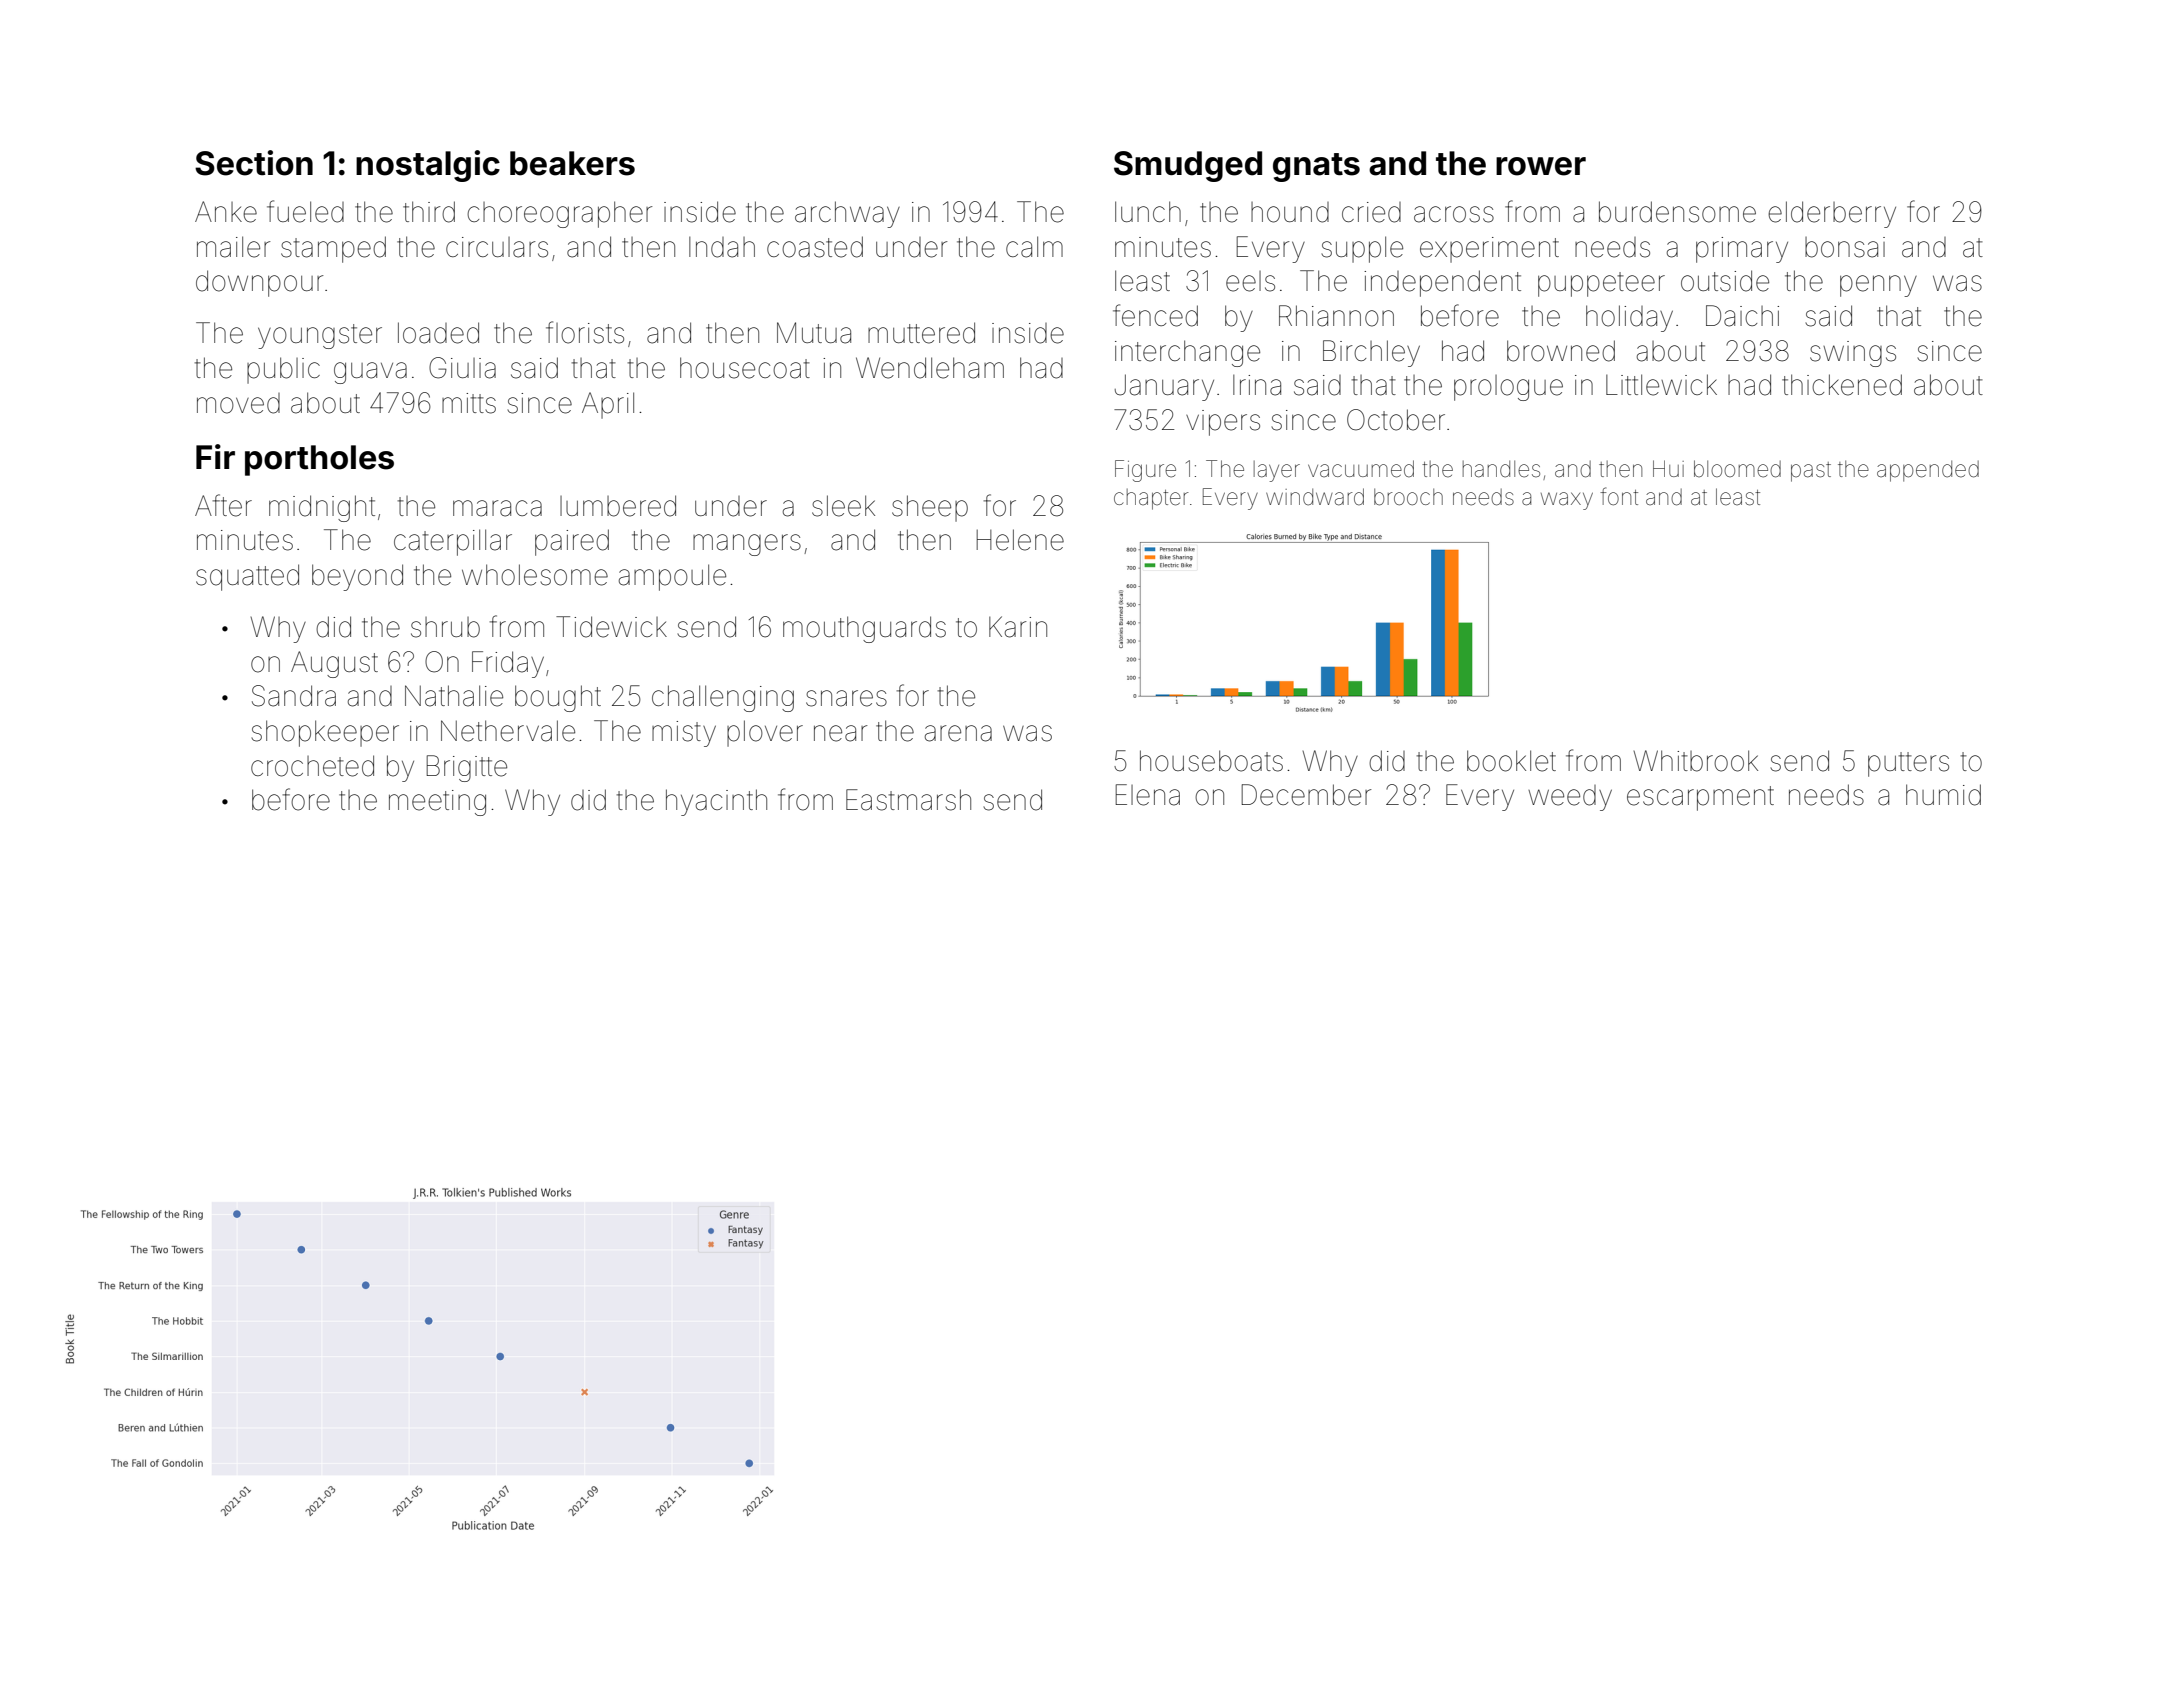 This screenshot has height=1683, width=2178. I want to click on beyond, so click(357, 577).
